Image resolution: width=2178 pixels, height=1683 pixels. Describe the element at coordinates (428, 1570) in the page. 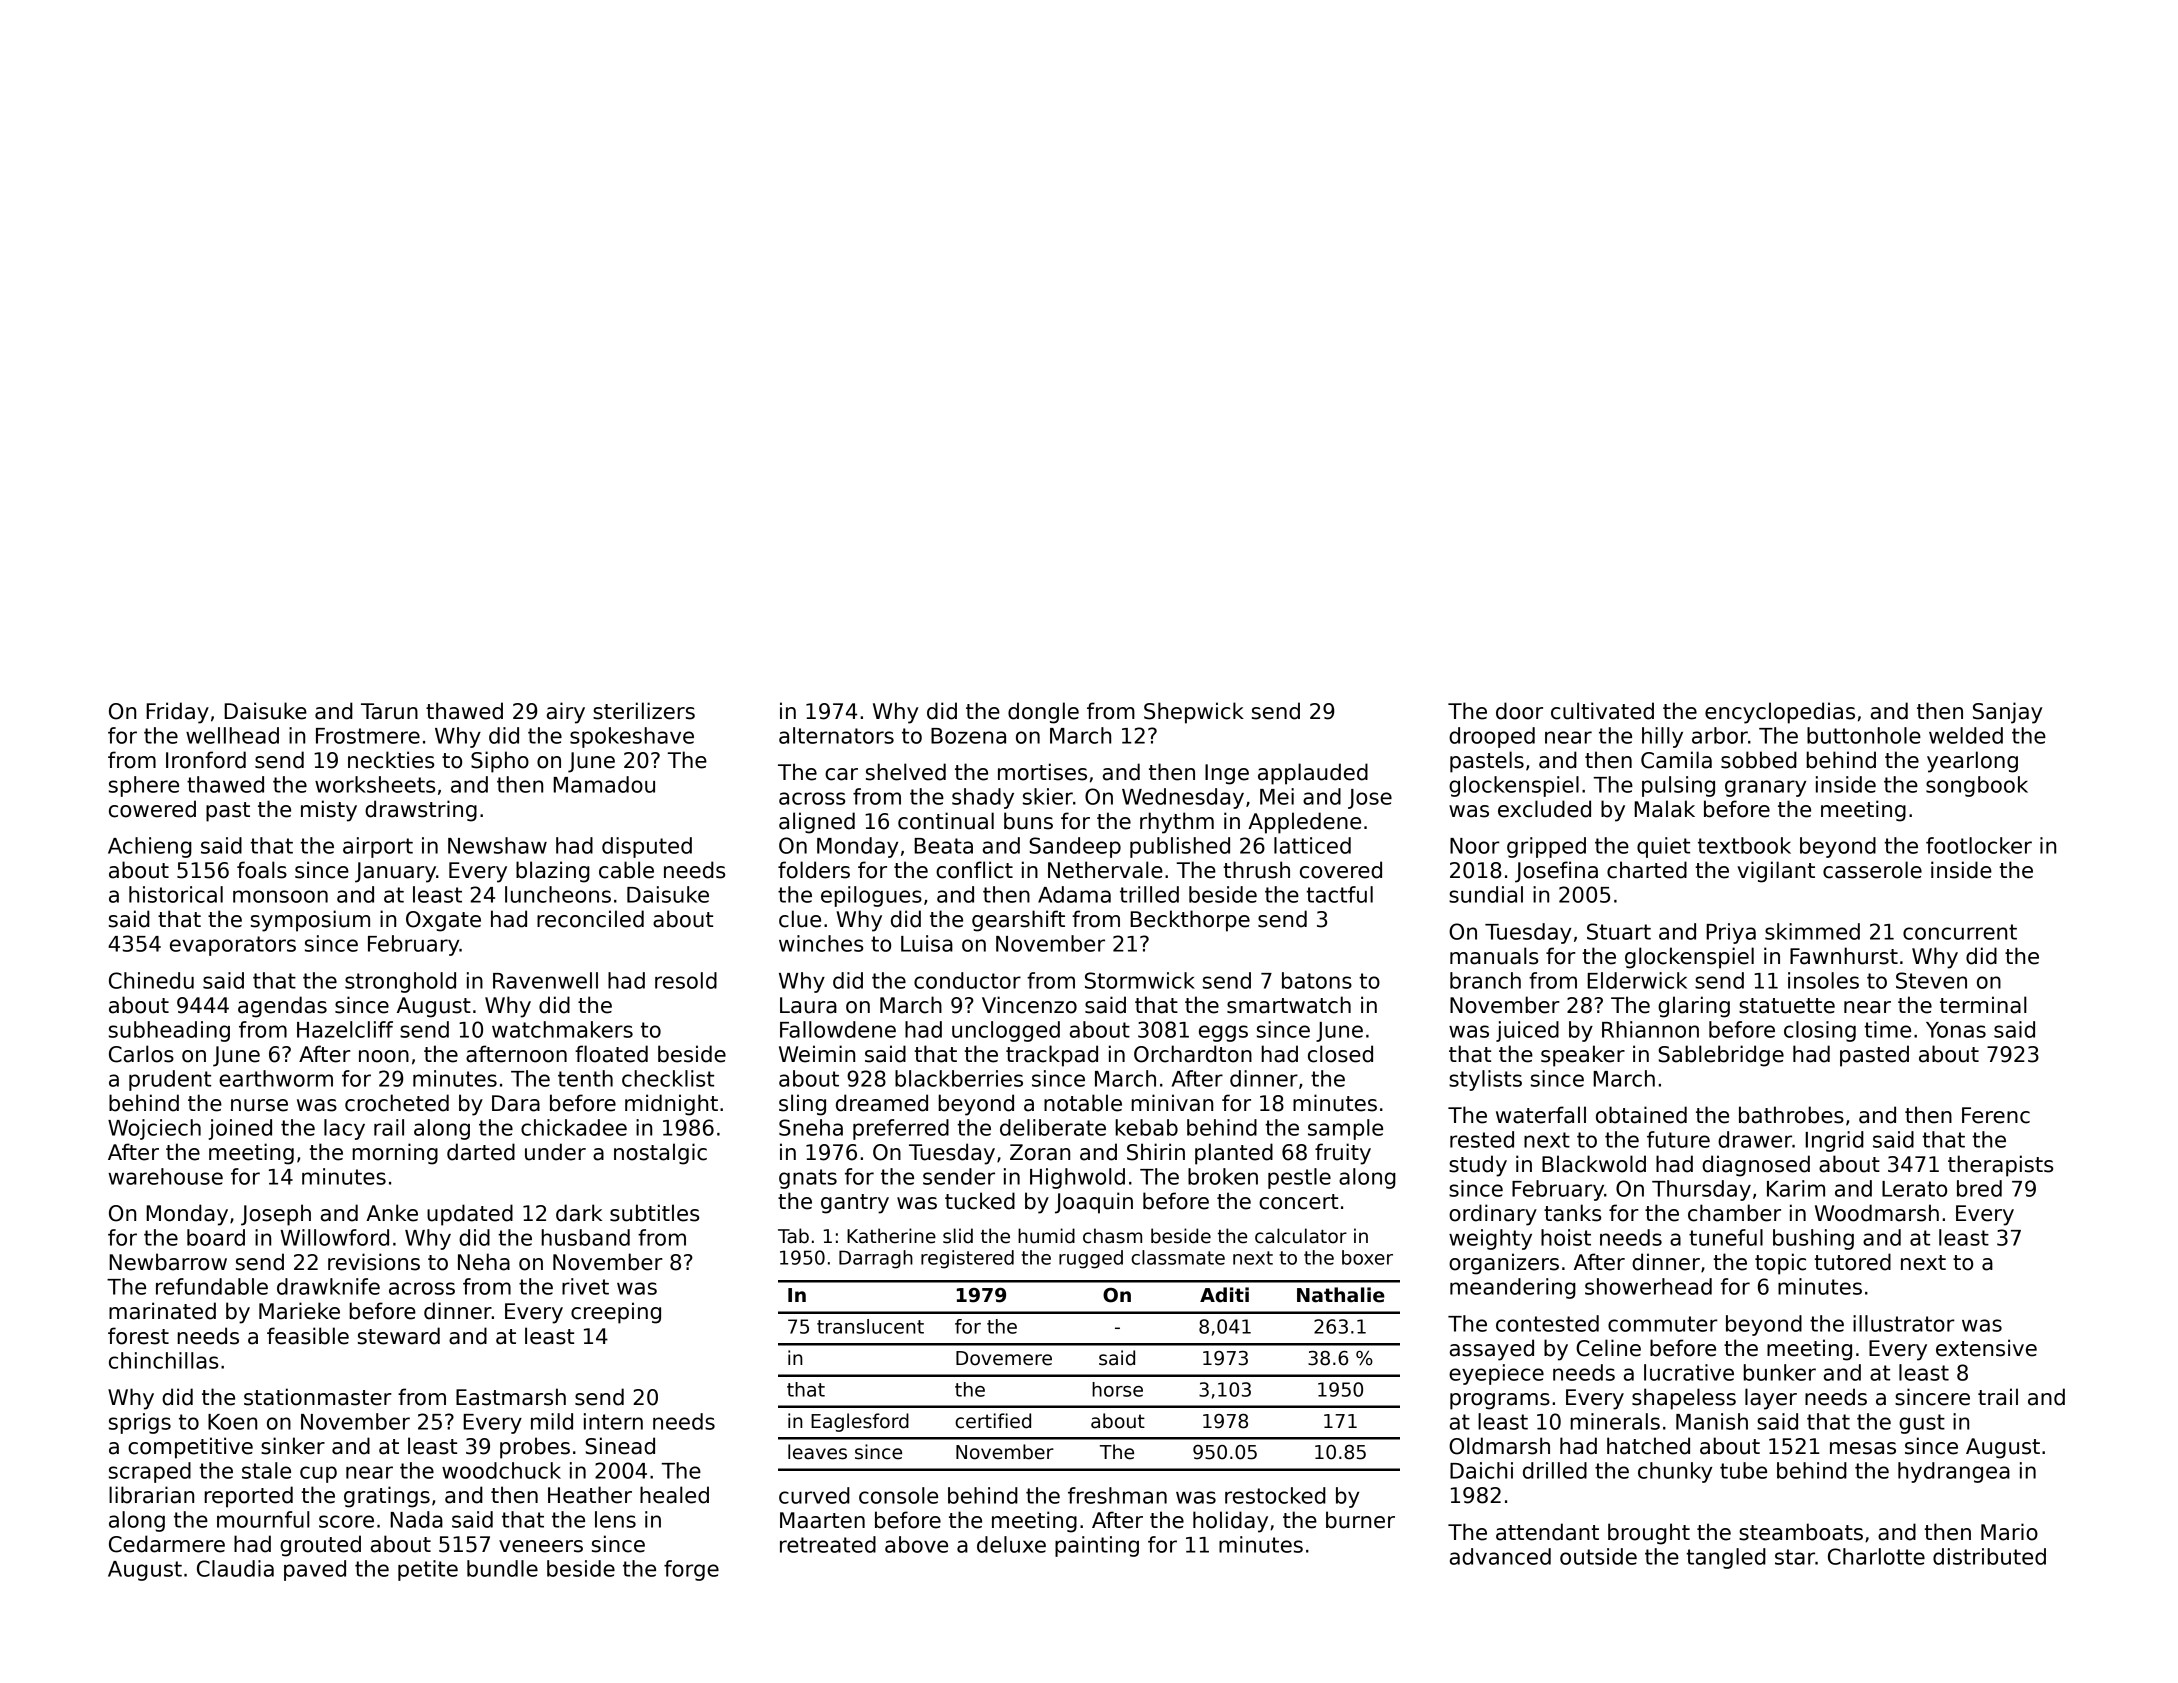

I see `petite` at that location.
